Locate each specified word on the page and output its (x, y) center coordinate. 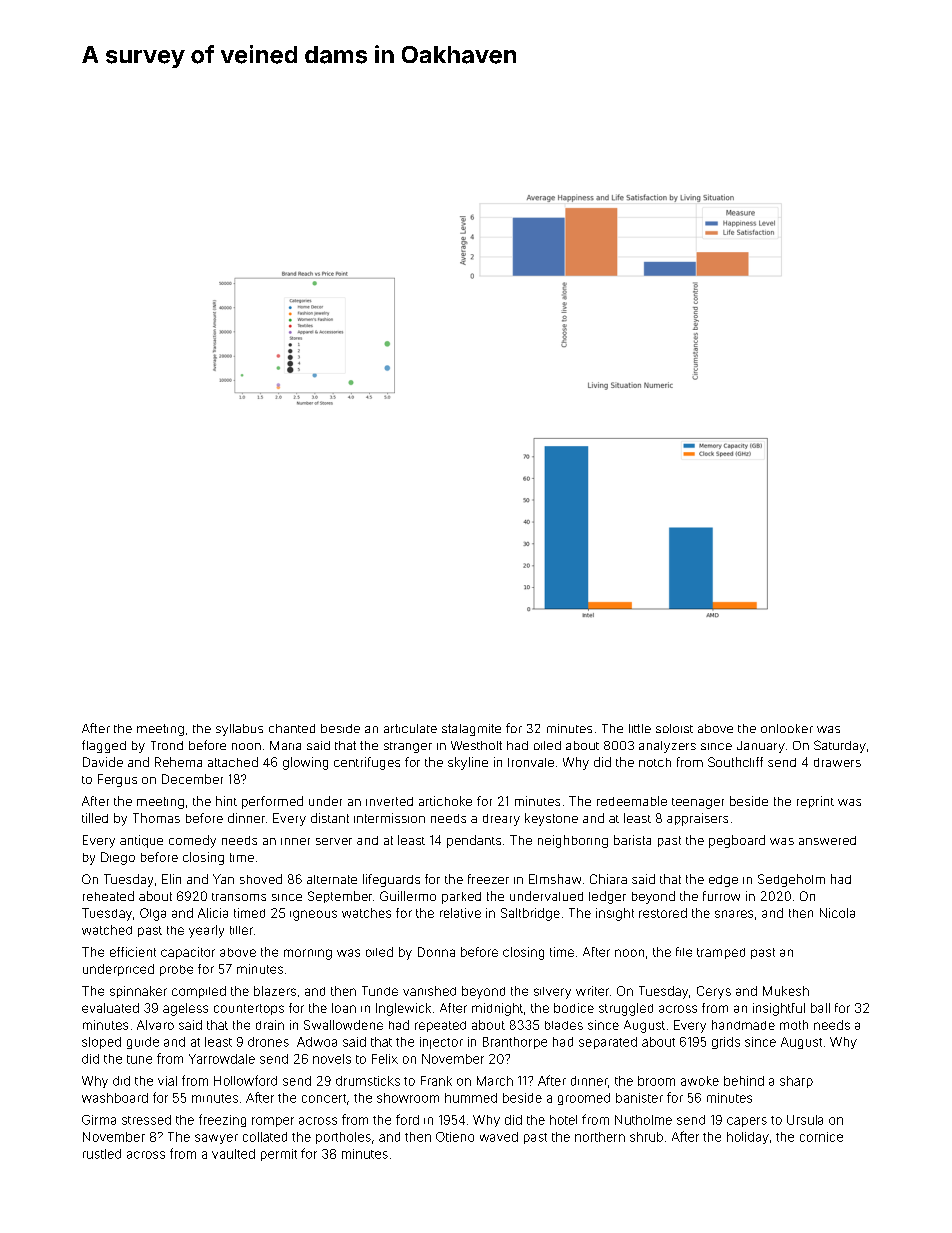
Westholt (476, 745)
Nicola (837, 913)
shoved (261, 879)
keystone (551, 819)
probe (176, 970)
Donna (436, 952)
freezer (488, 879)
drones (268, 1042)
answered (827, 840)
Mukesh (786, 991)
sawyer (216, 1139)
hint (226, 801)
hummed (471, 1098)
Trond (167, 745)
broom (656, 1081)
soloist (674, 728)
